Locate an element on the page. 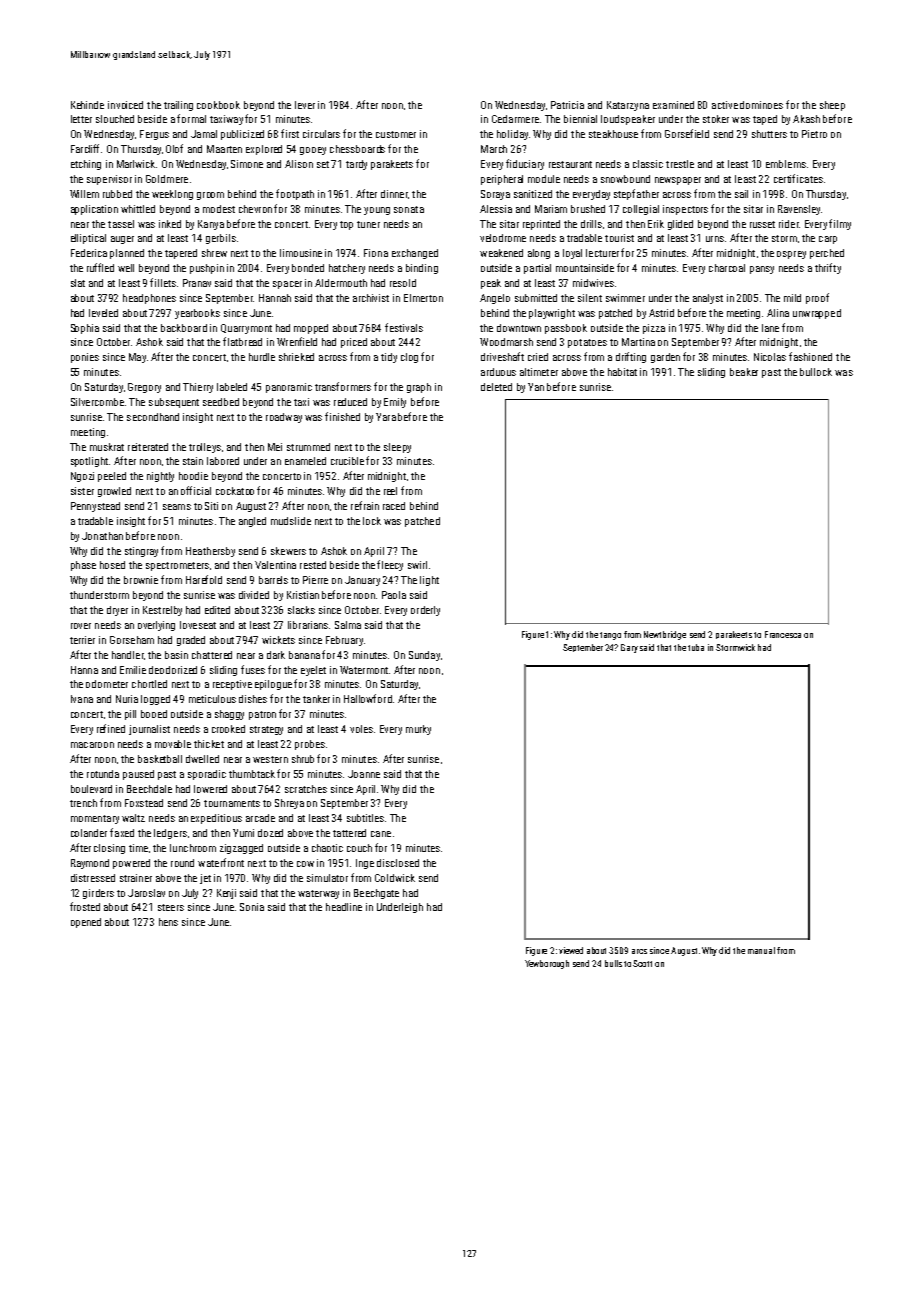  hens is located at coordinates (168, 922).
